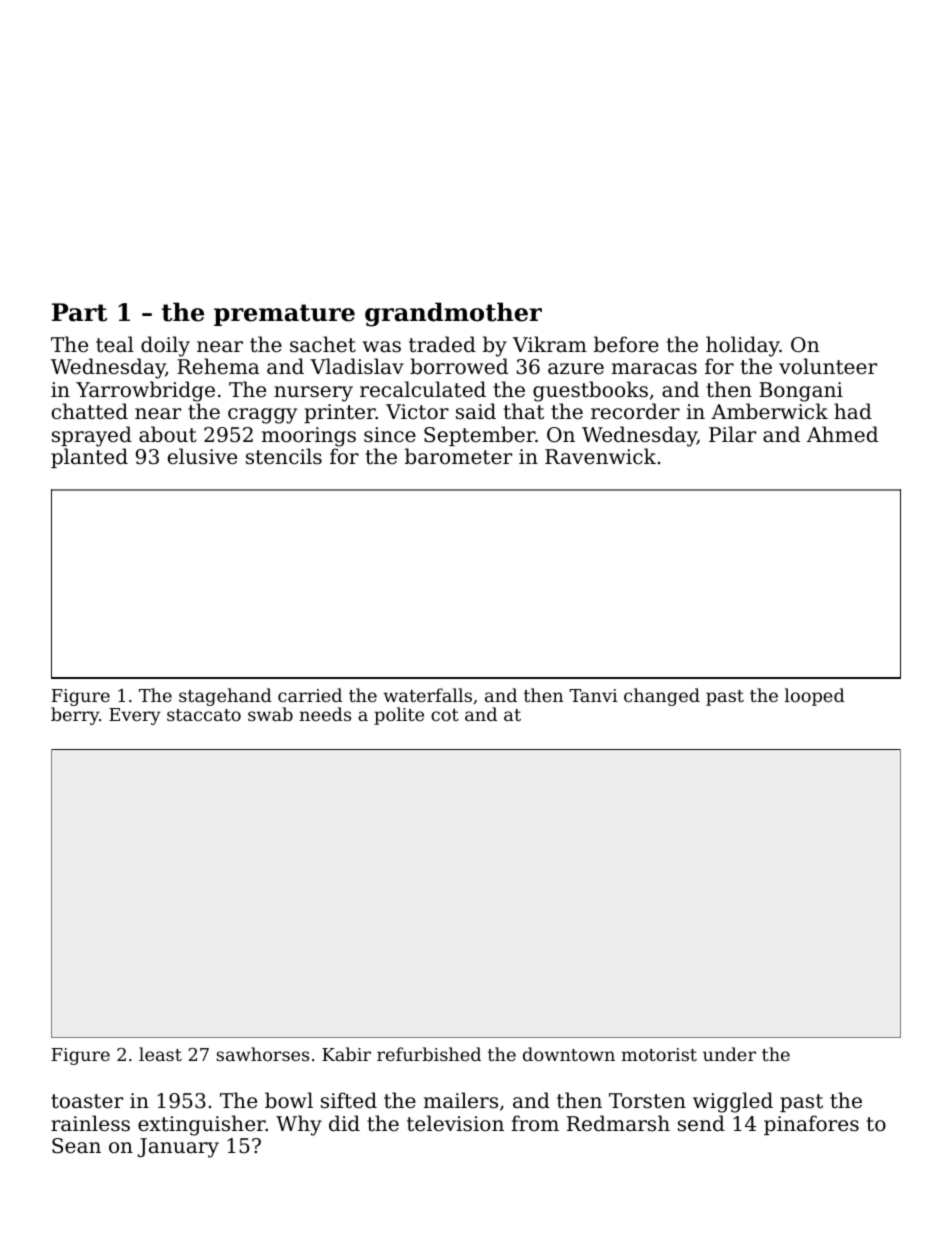  I want to click on Ahmed, so click(842, 434).
